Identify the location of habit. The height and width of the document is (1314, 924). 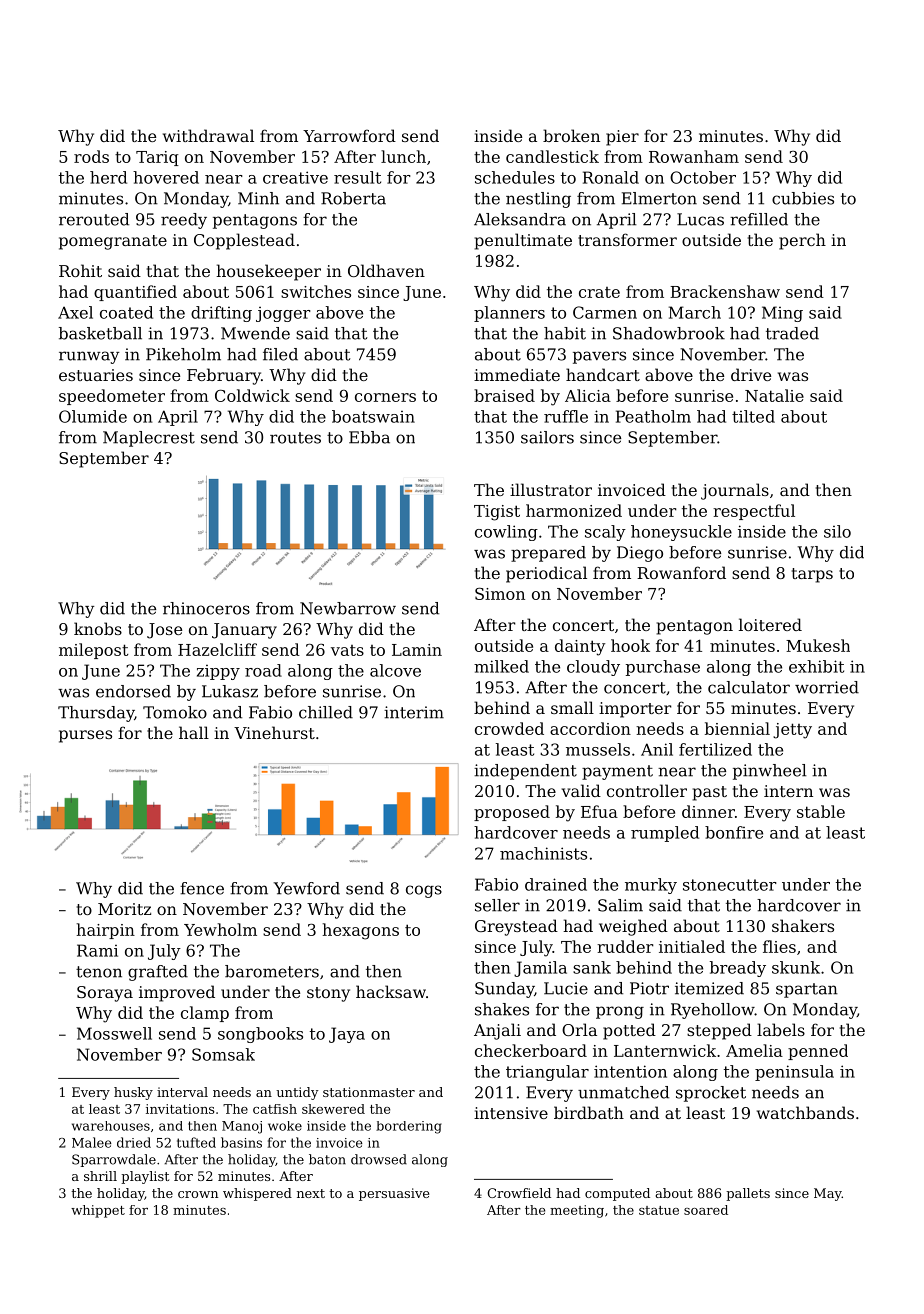
(565, 333).
